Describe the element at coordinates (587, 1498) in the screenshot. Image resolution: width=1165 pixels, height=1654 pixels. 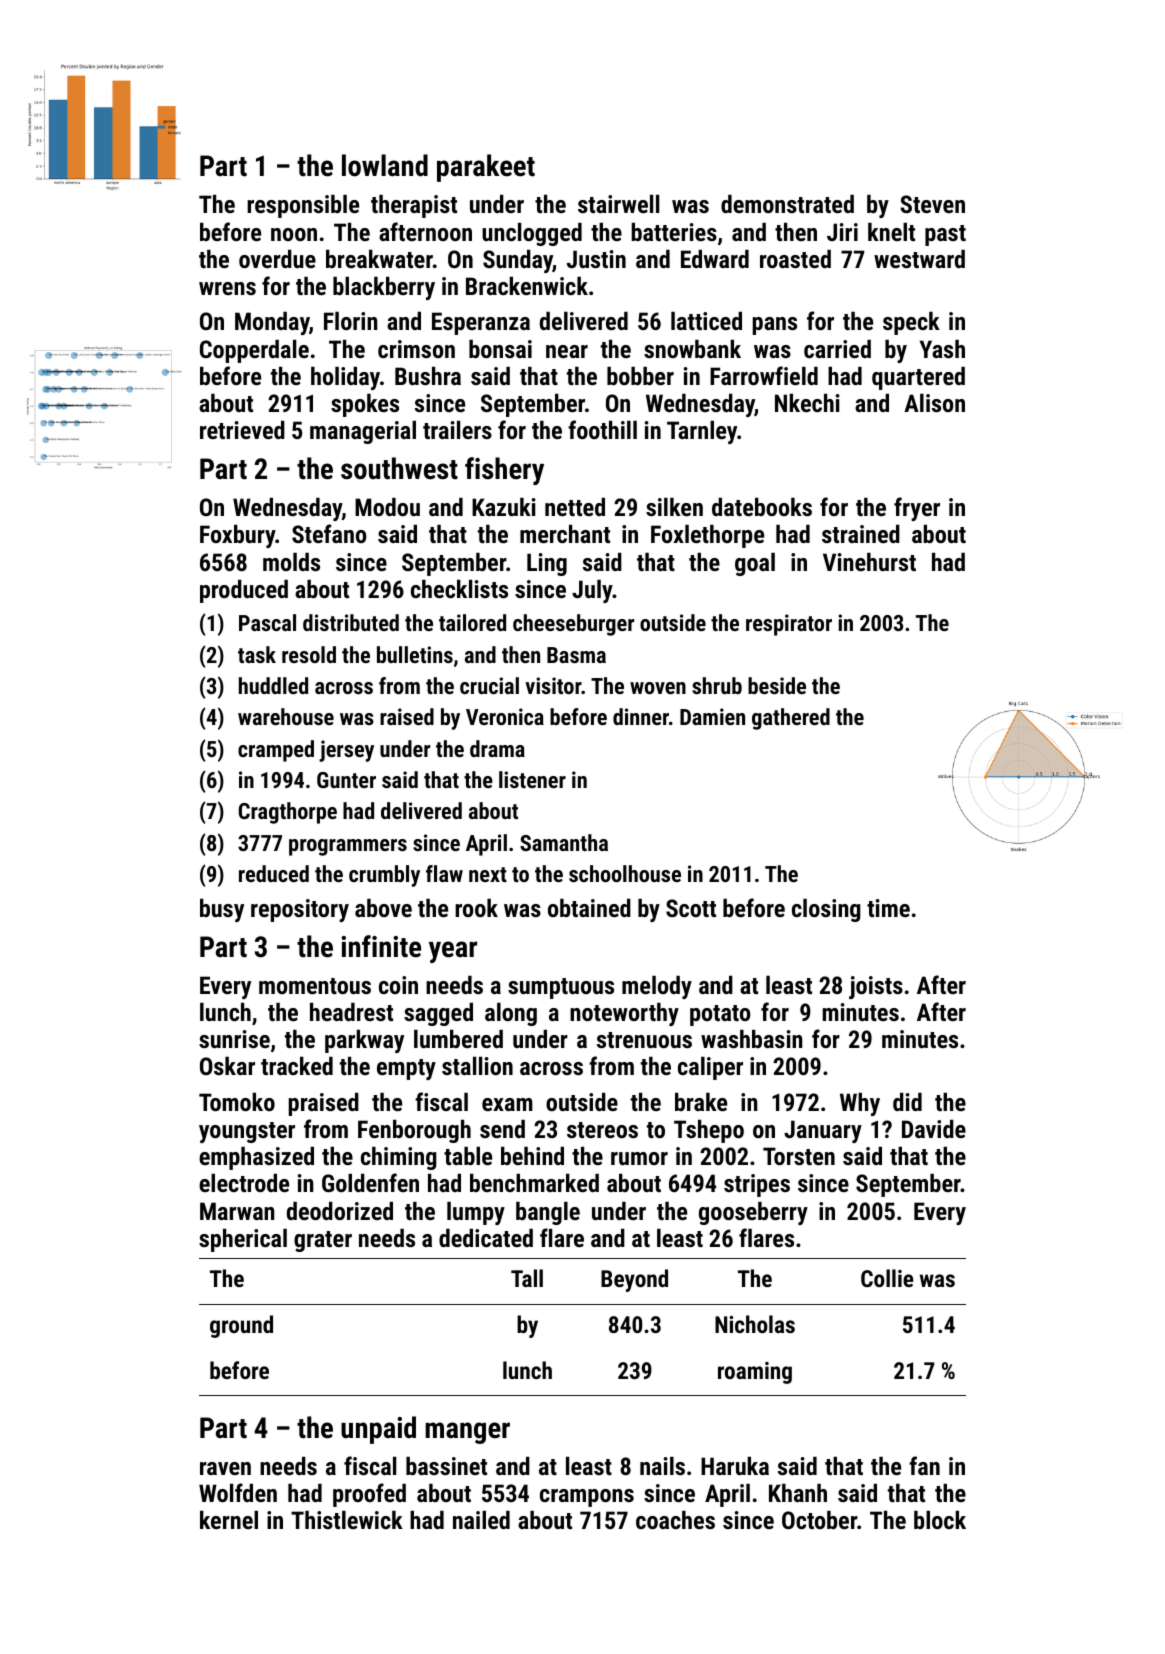
I see `crampons` at that location.
